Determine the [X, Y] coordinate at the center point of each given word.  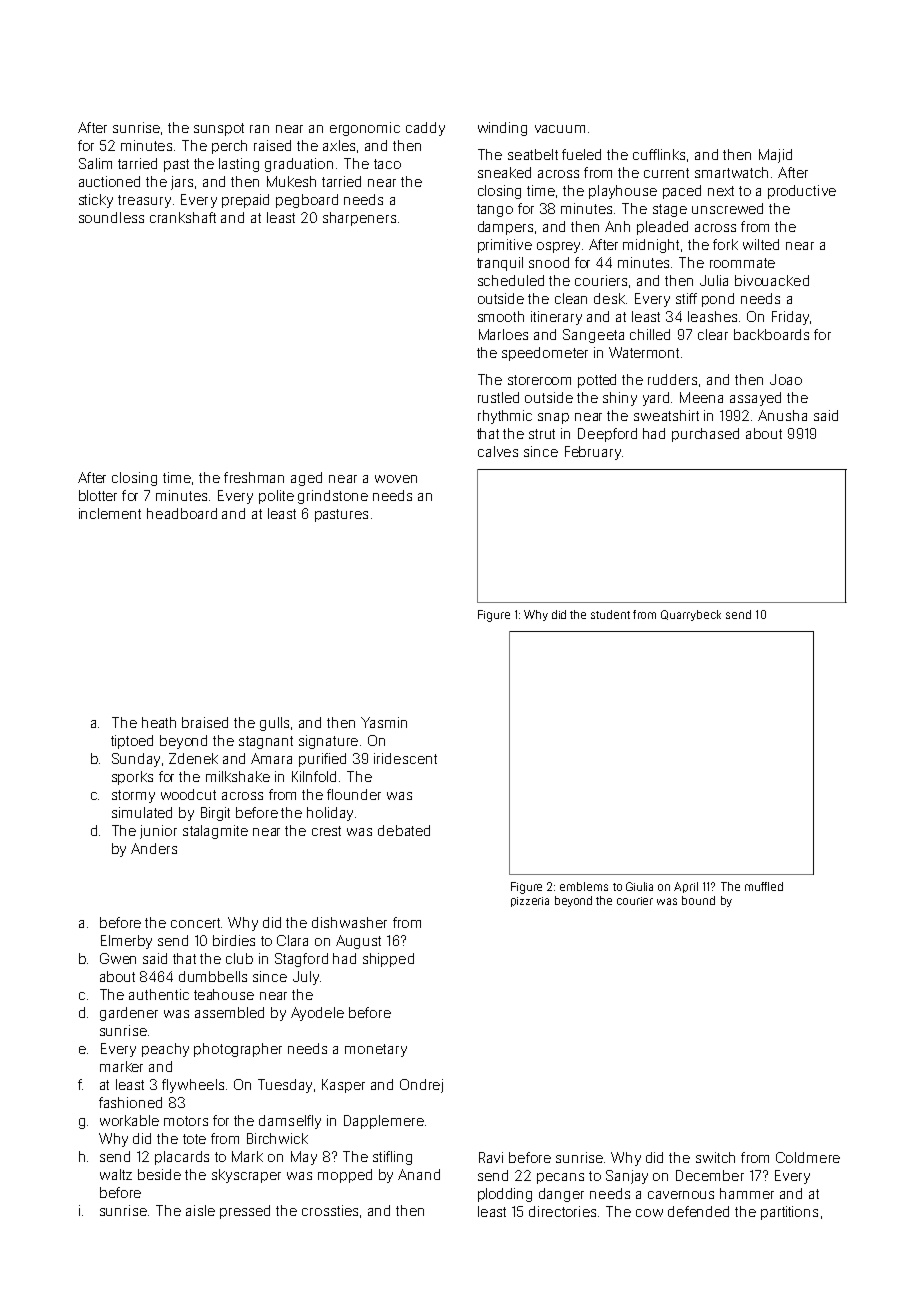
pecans [560, 1178]
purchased [705, 435]
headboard [182, 513]
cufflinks [659, 154]
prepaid [245, 201]
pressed [245, 1212]
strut [542, 434]
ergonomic [365, 129]
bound [698, 900]
